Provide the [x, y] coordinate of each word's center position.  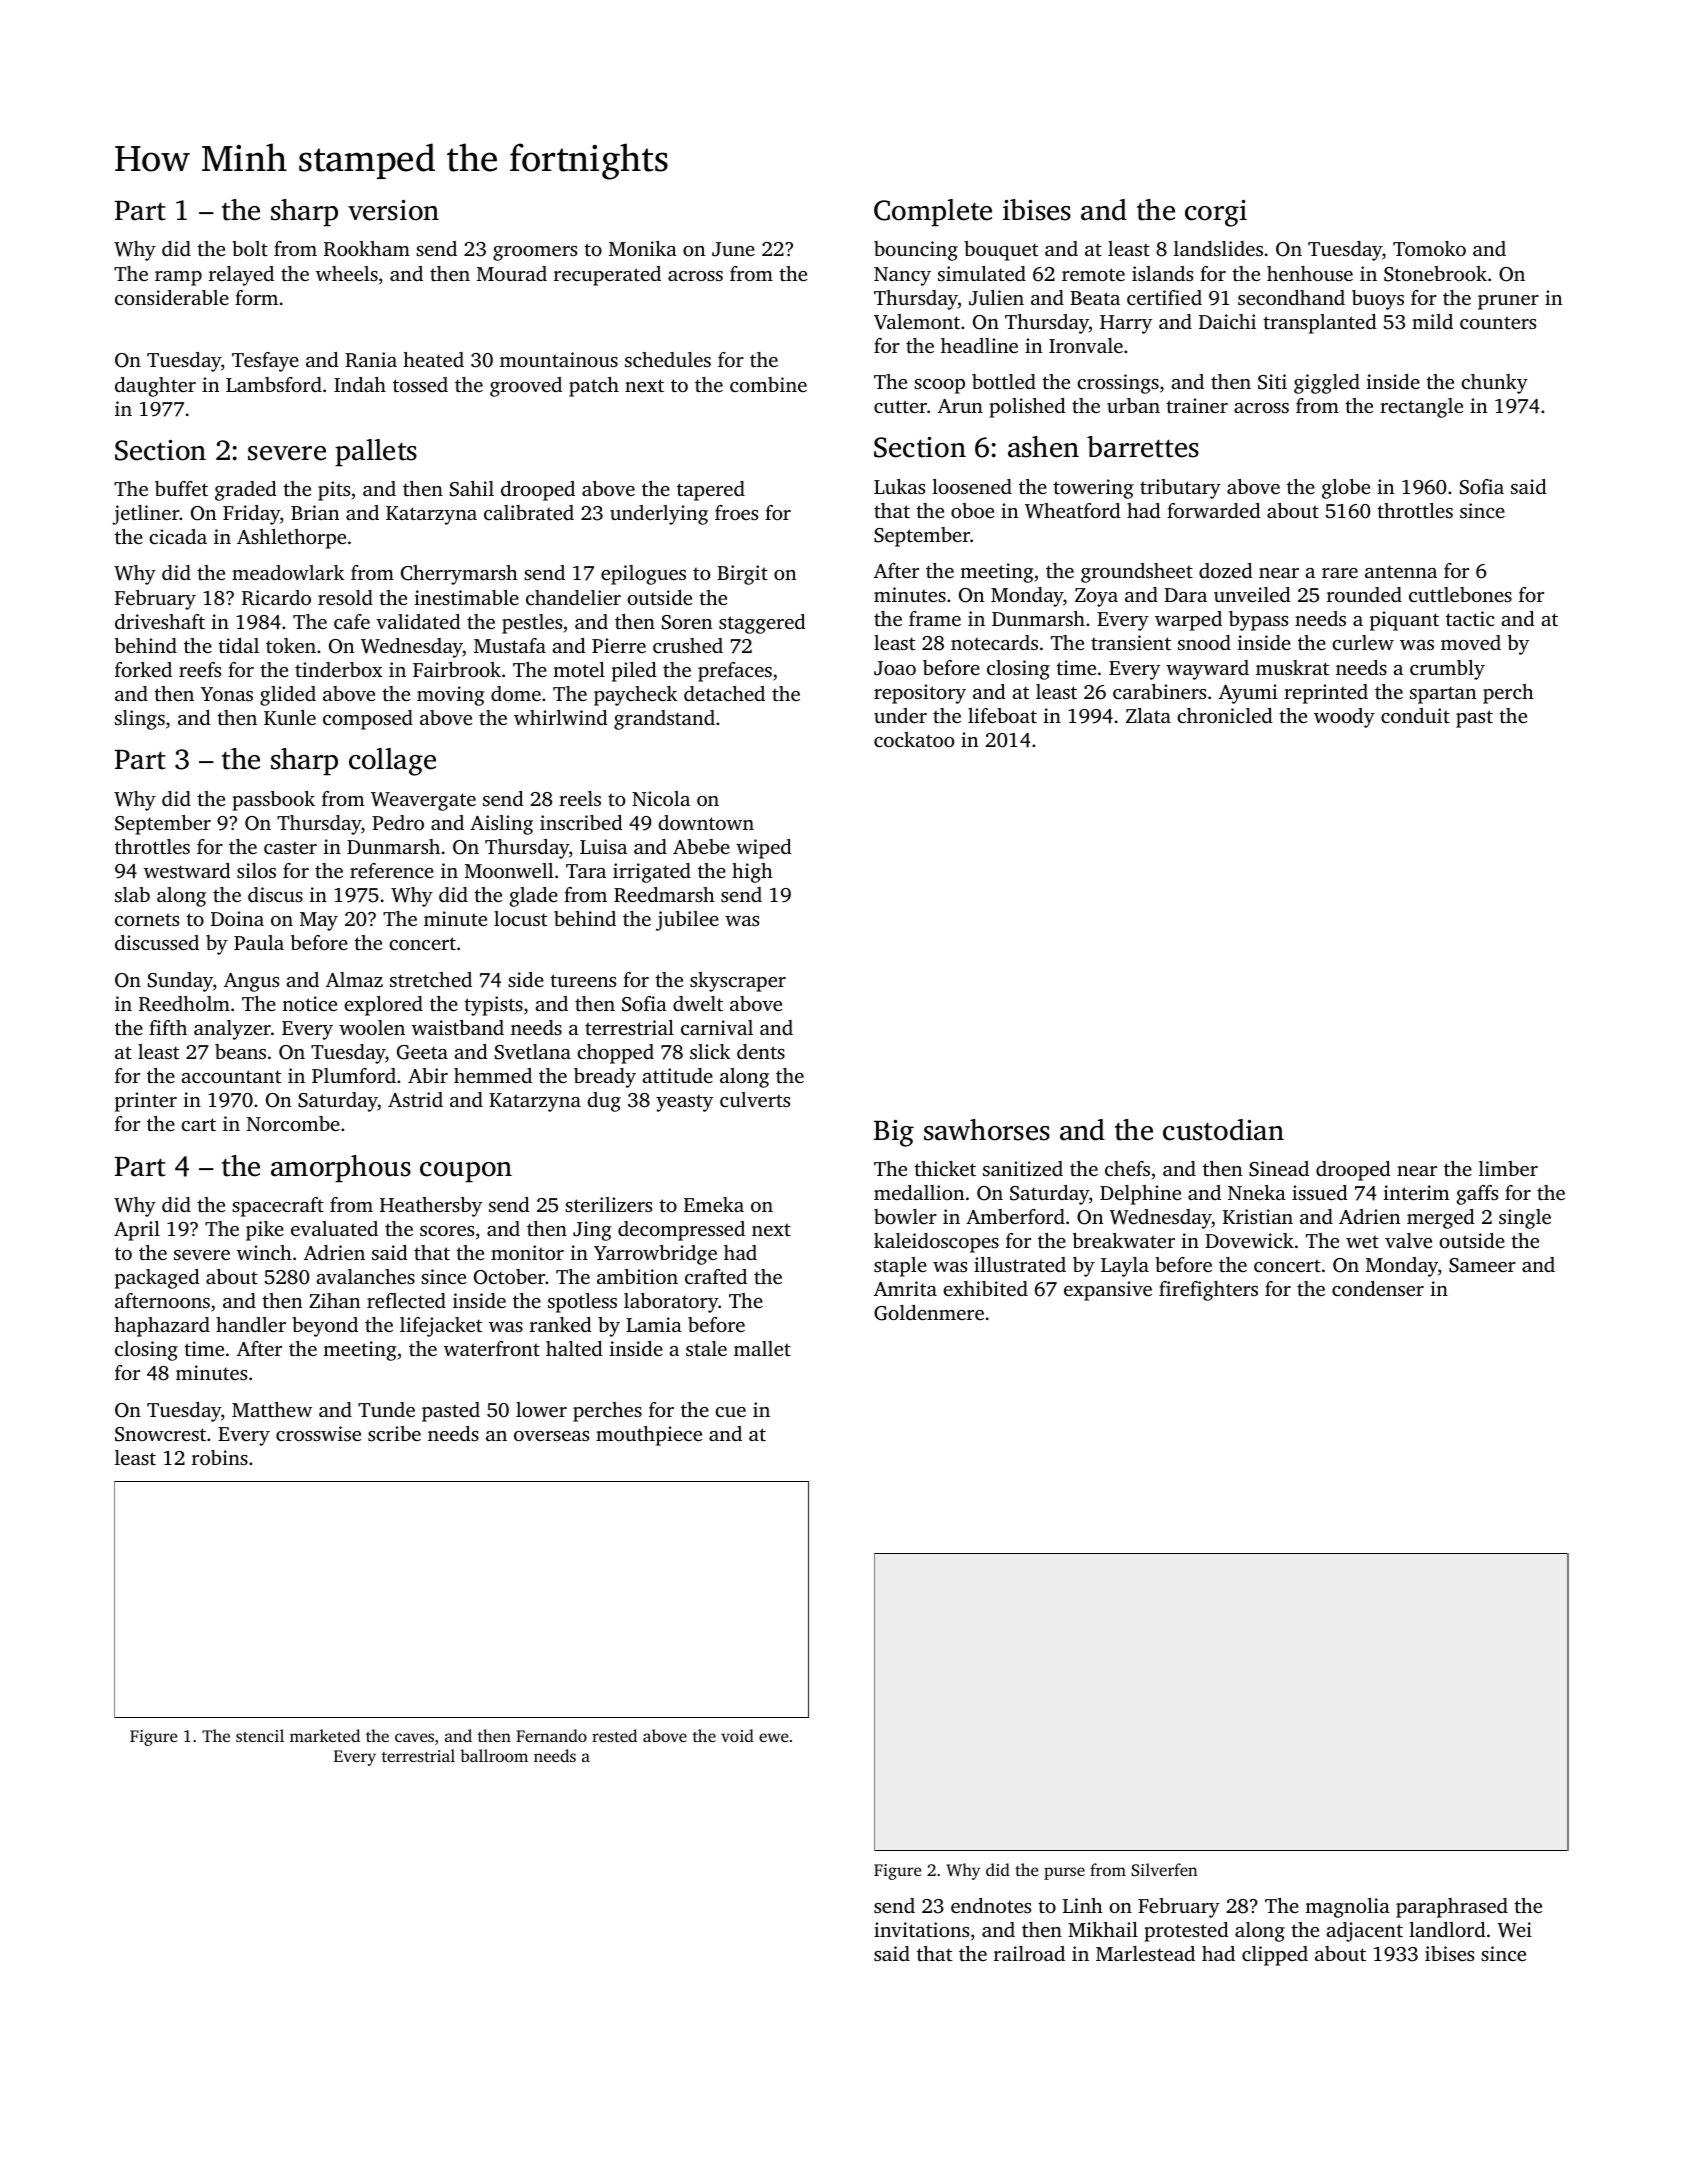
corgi [1216, 213]
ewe [773, 1737]
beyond [325, 1327]
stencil [260, 1735]
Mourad [512, 273]
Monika [643, 248]
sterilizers [608, 1204]
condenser [1378, 1288]
